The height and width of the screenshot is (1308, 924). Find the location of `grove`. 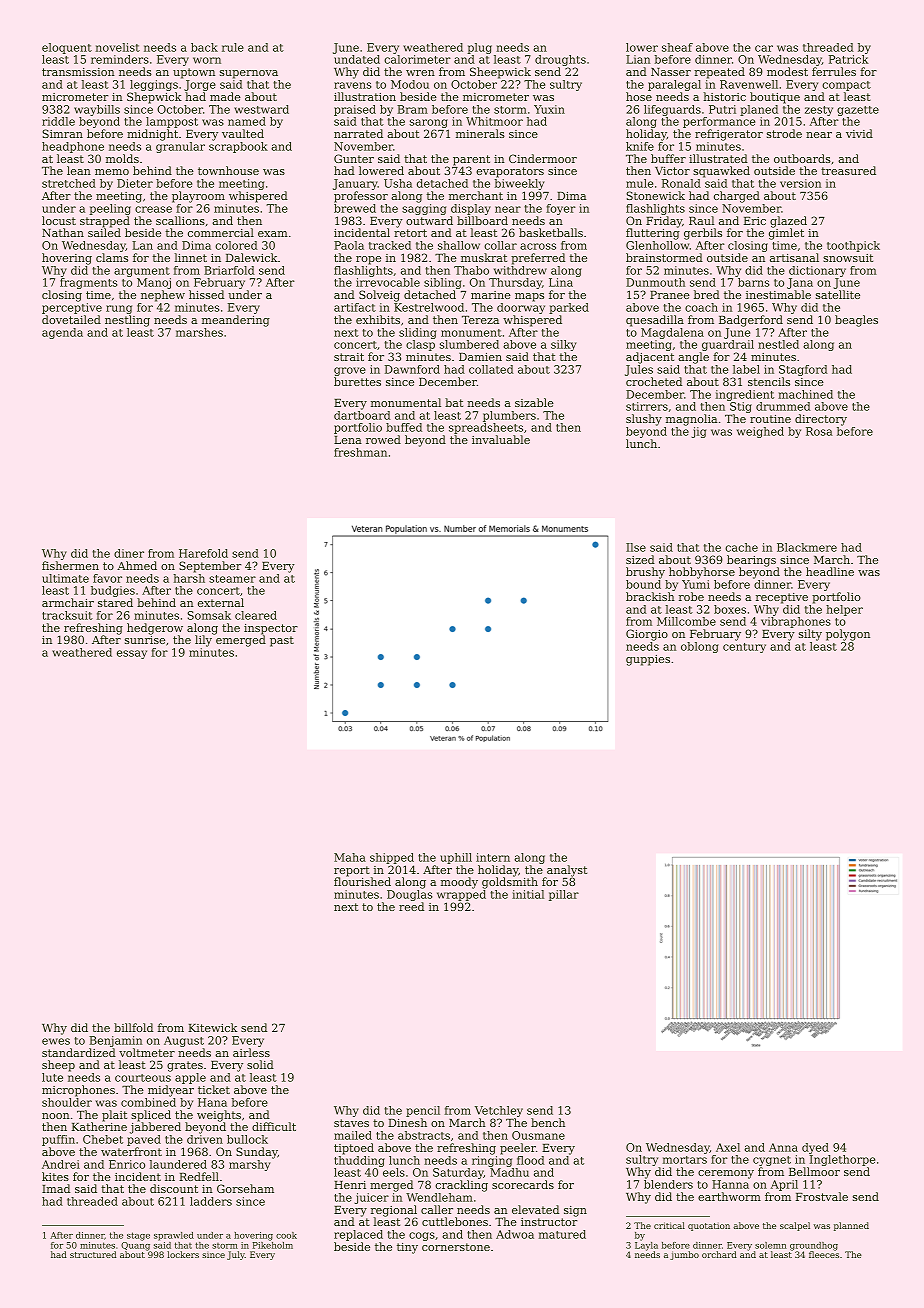

grove is located at coordinates (350, 371).
